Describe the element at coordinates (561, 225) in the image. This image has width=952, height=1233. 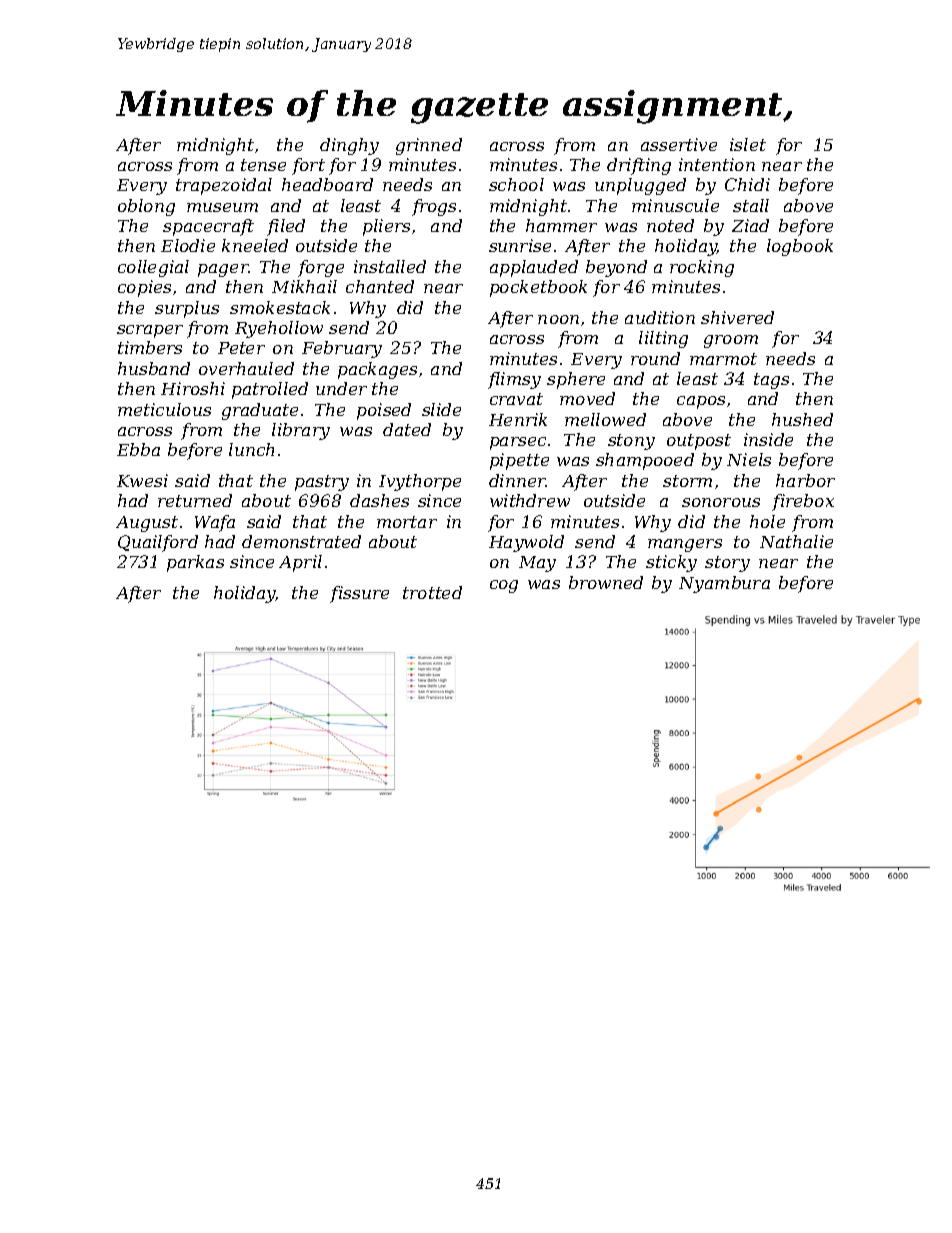
I see `hammer` at that location.
